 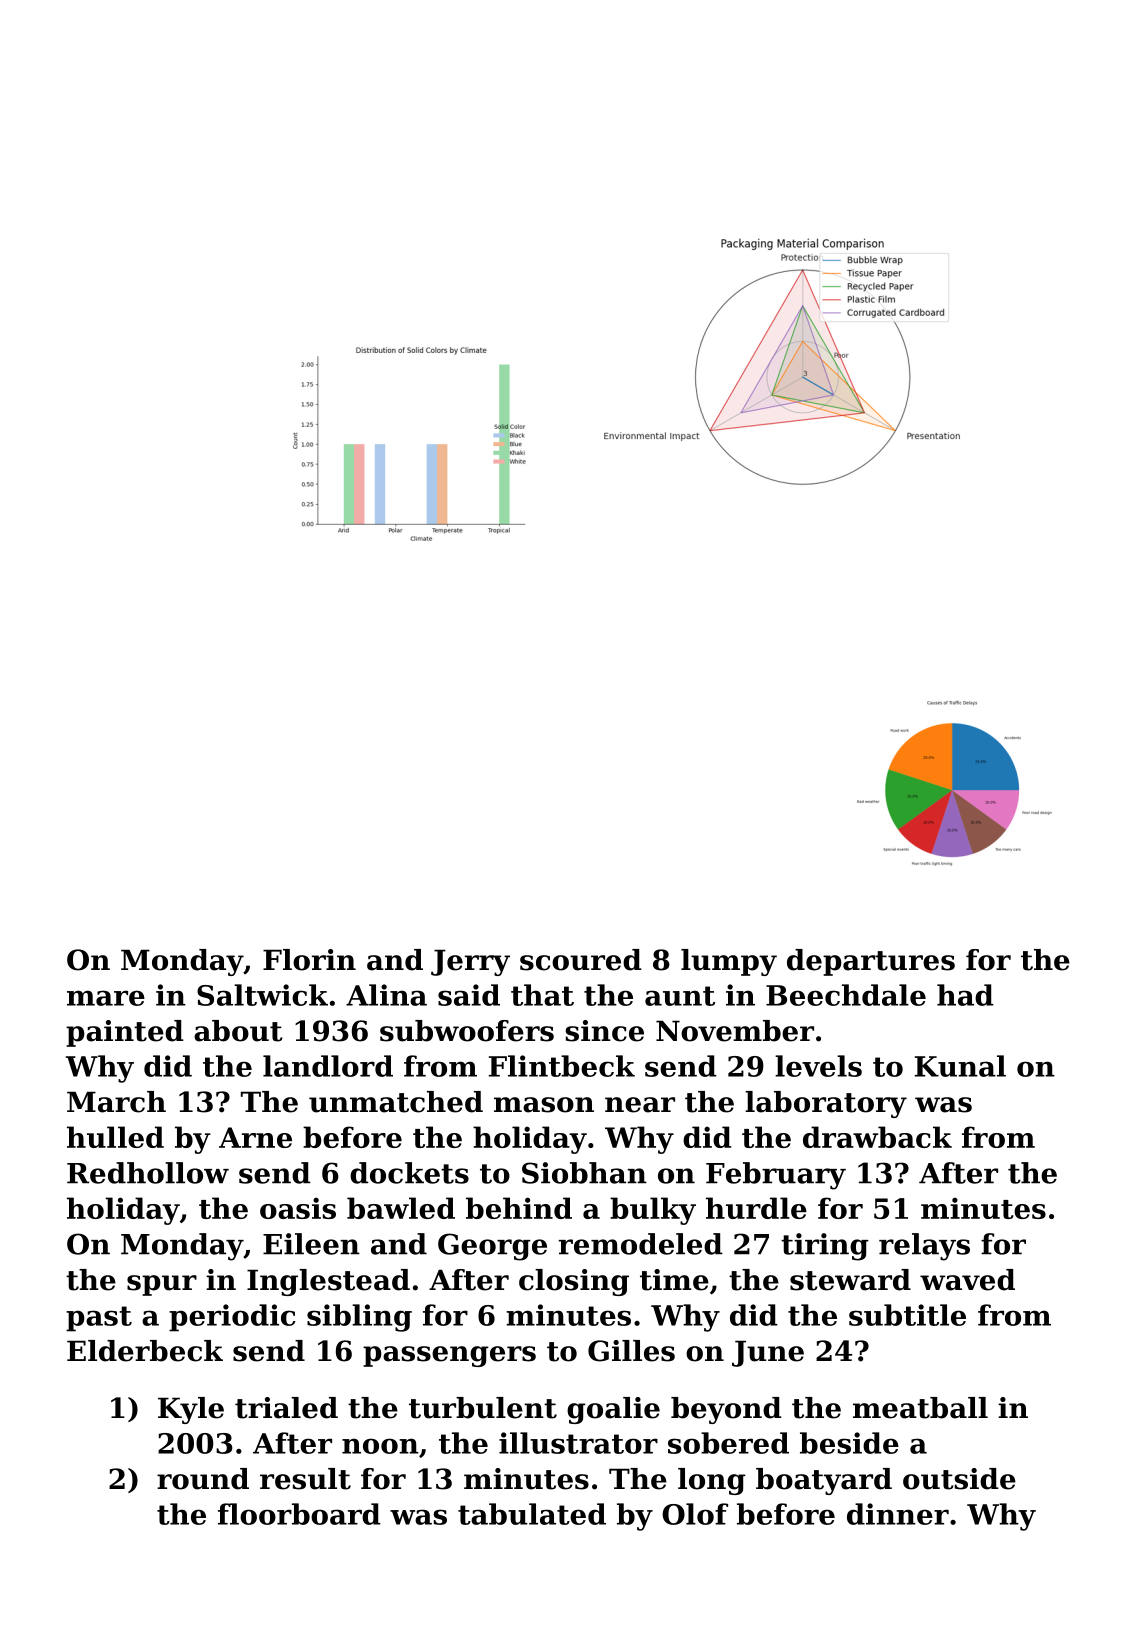 What do you see at coordinates (309, 960) in the image?
I see `Florin` at bounding box center [309, 960].
